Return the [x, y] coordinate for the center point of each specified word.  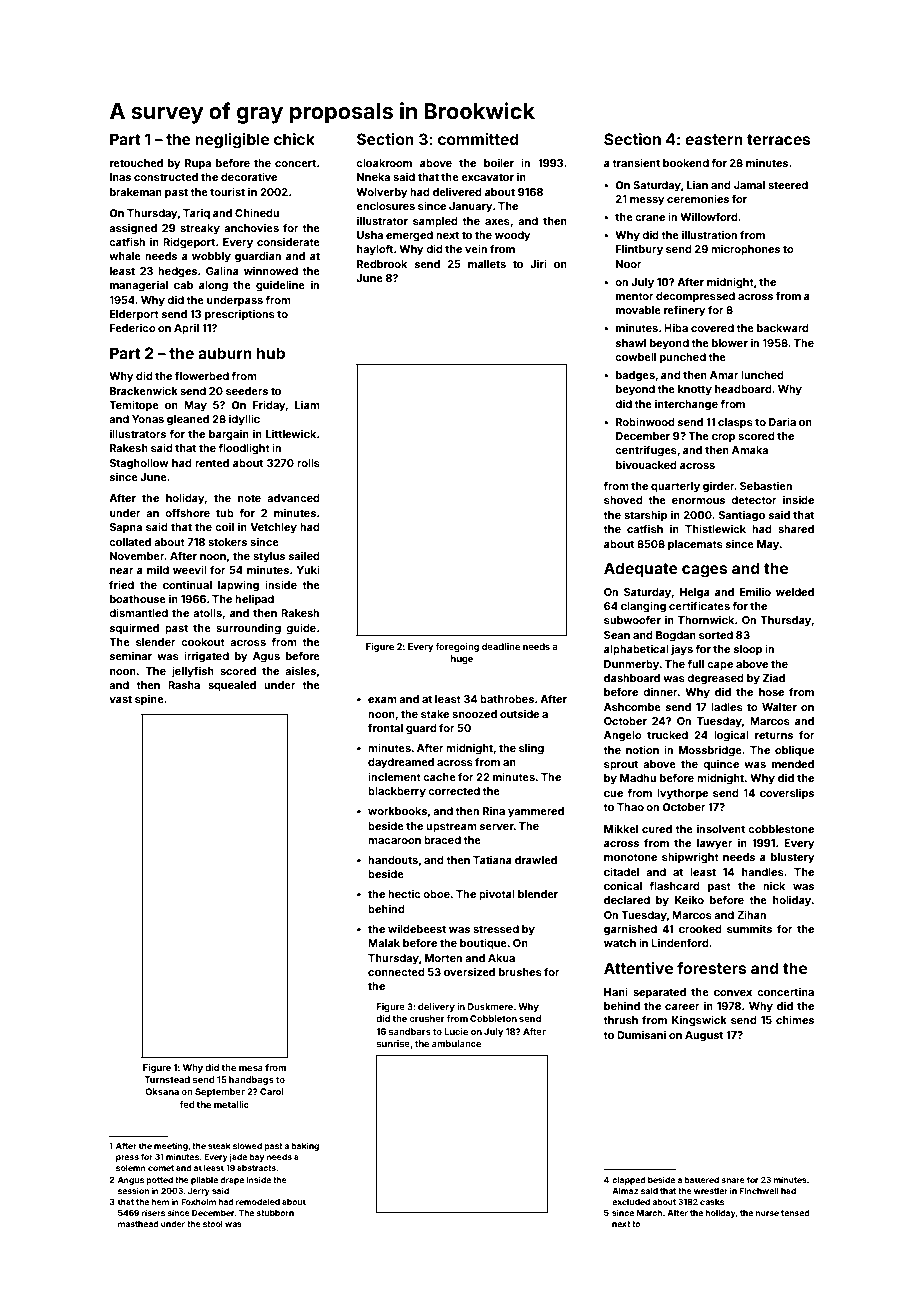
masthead [138, 1224]
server [497, 827]
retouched [136, 163]
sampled [435, 222]
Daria [782, 421]
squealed [232, 686]
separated [659, 993]
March [649, 1213]
